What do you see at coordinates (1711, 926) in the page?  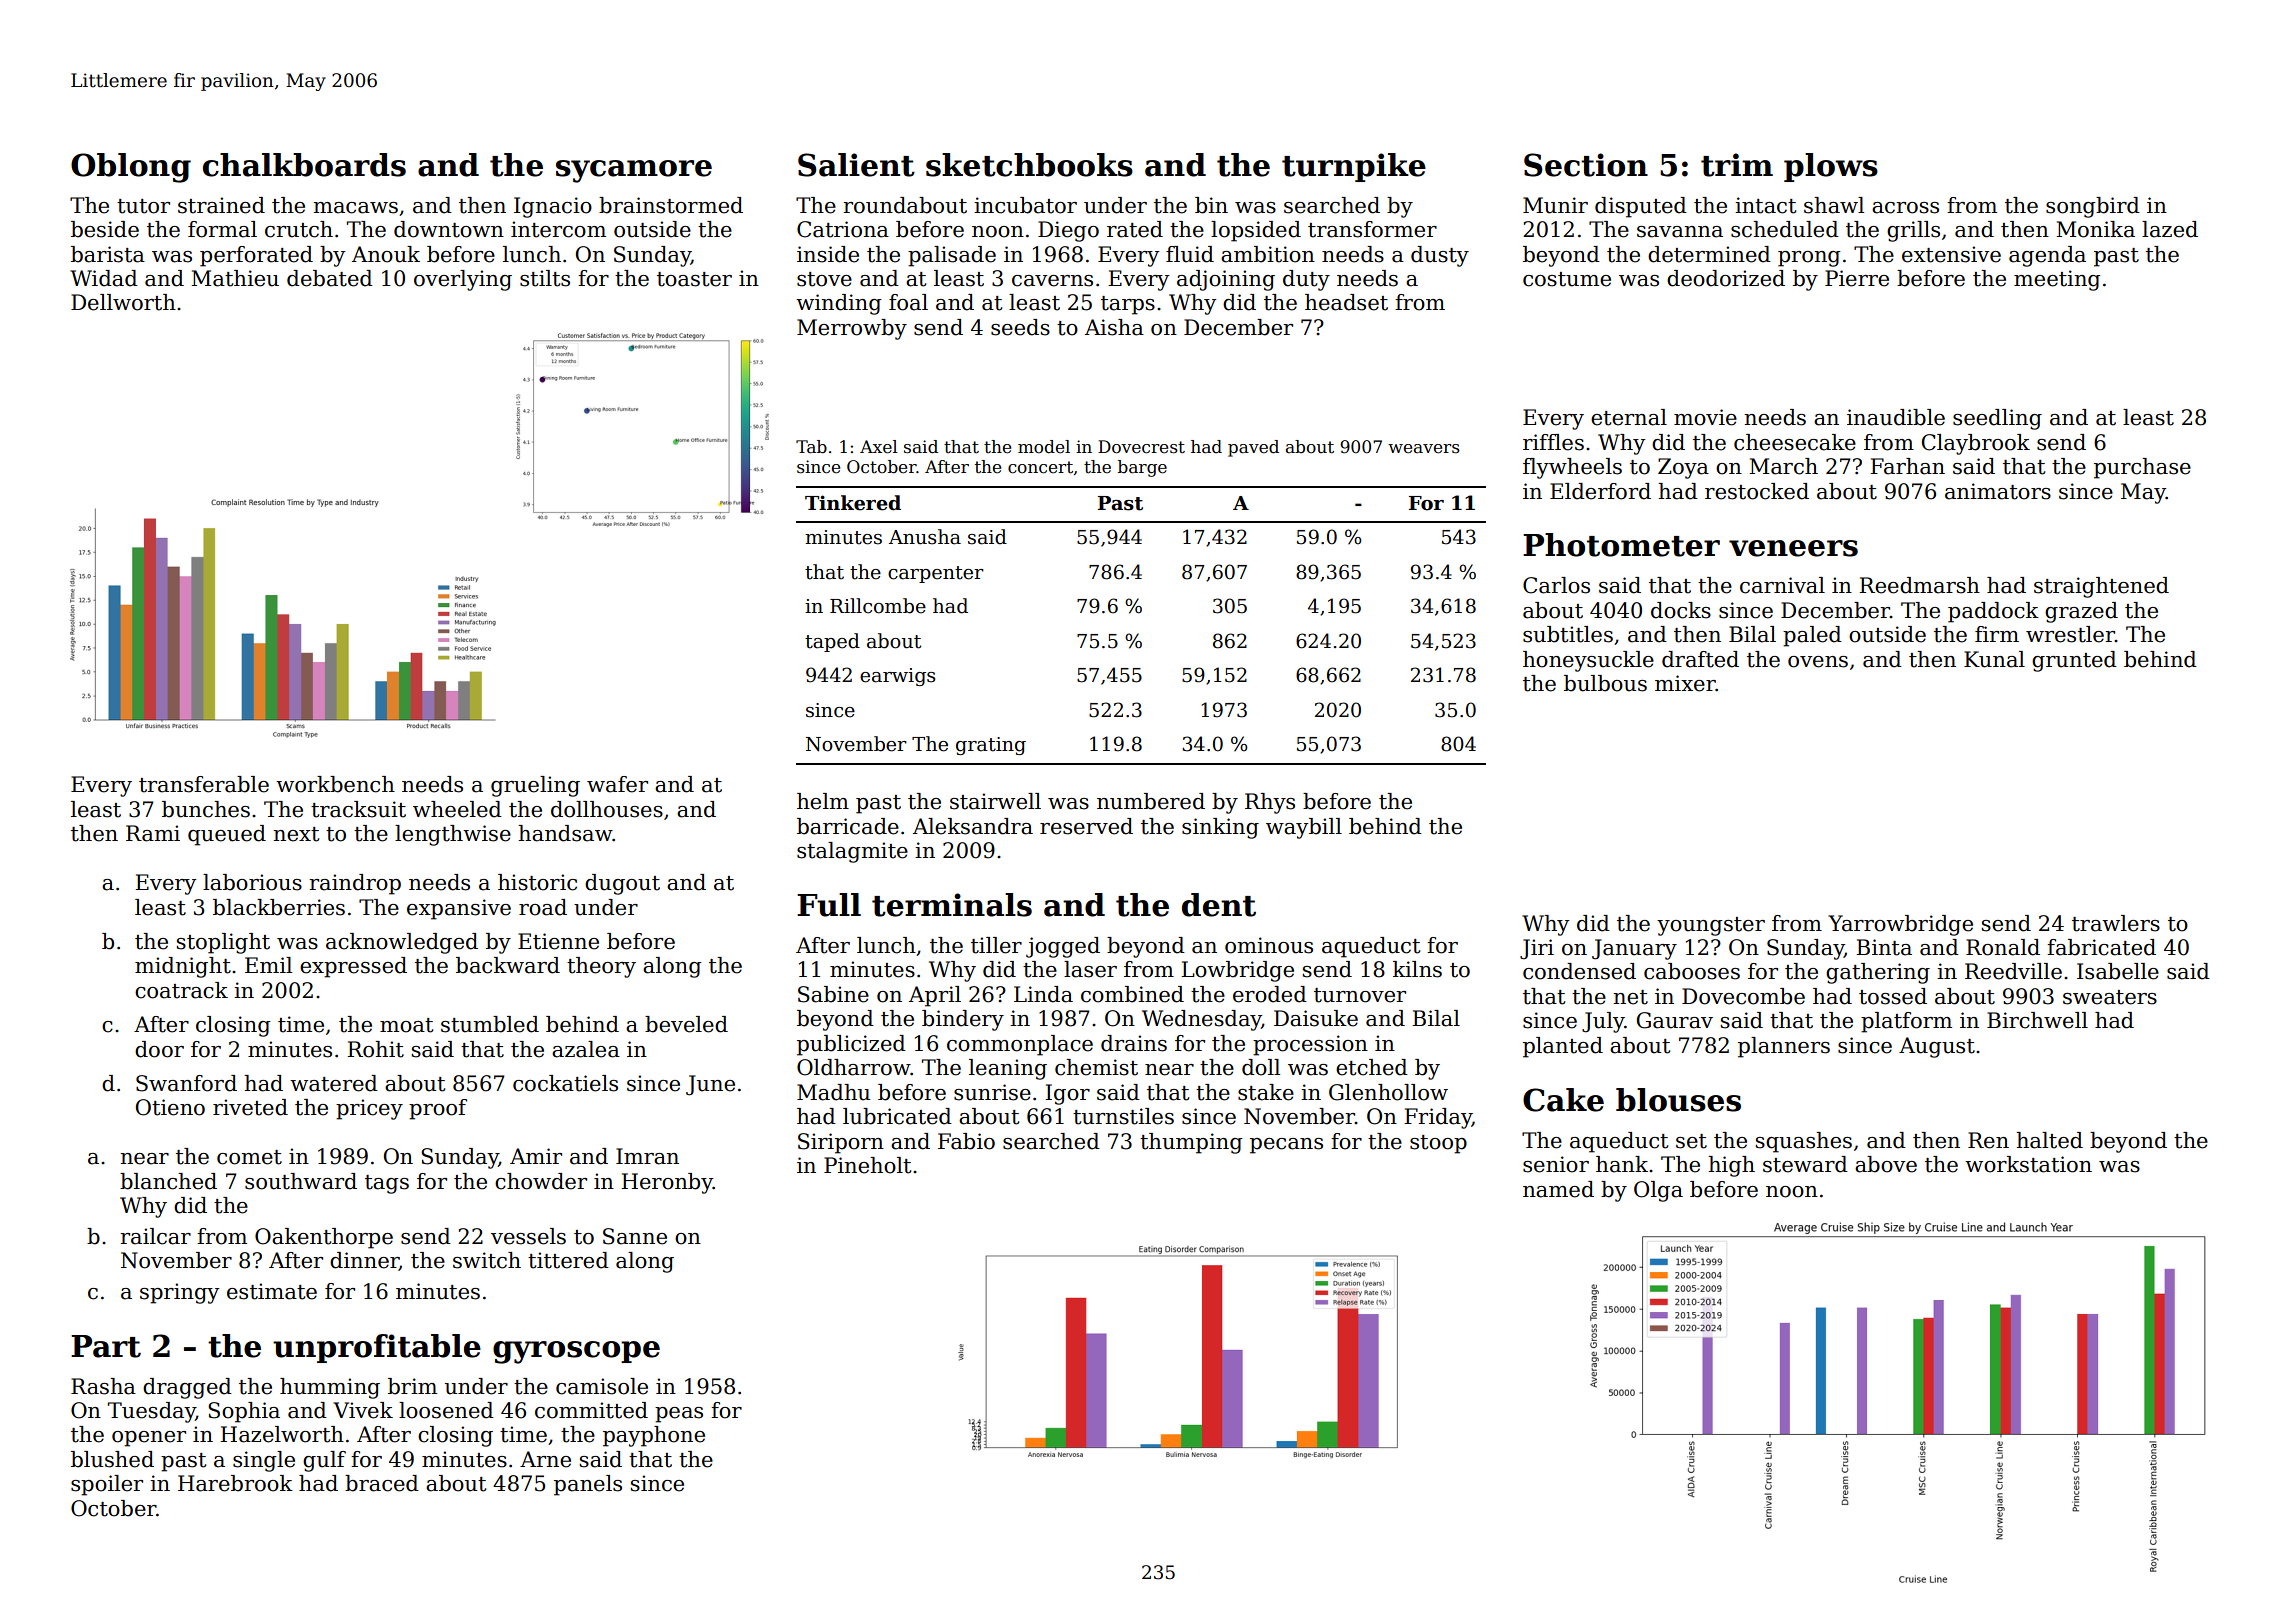 I see `youngster` at bounding box center [1711, 926].
